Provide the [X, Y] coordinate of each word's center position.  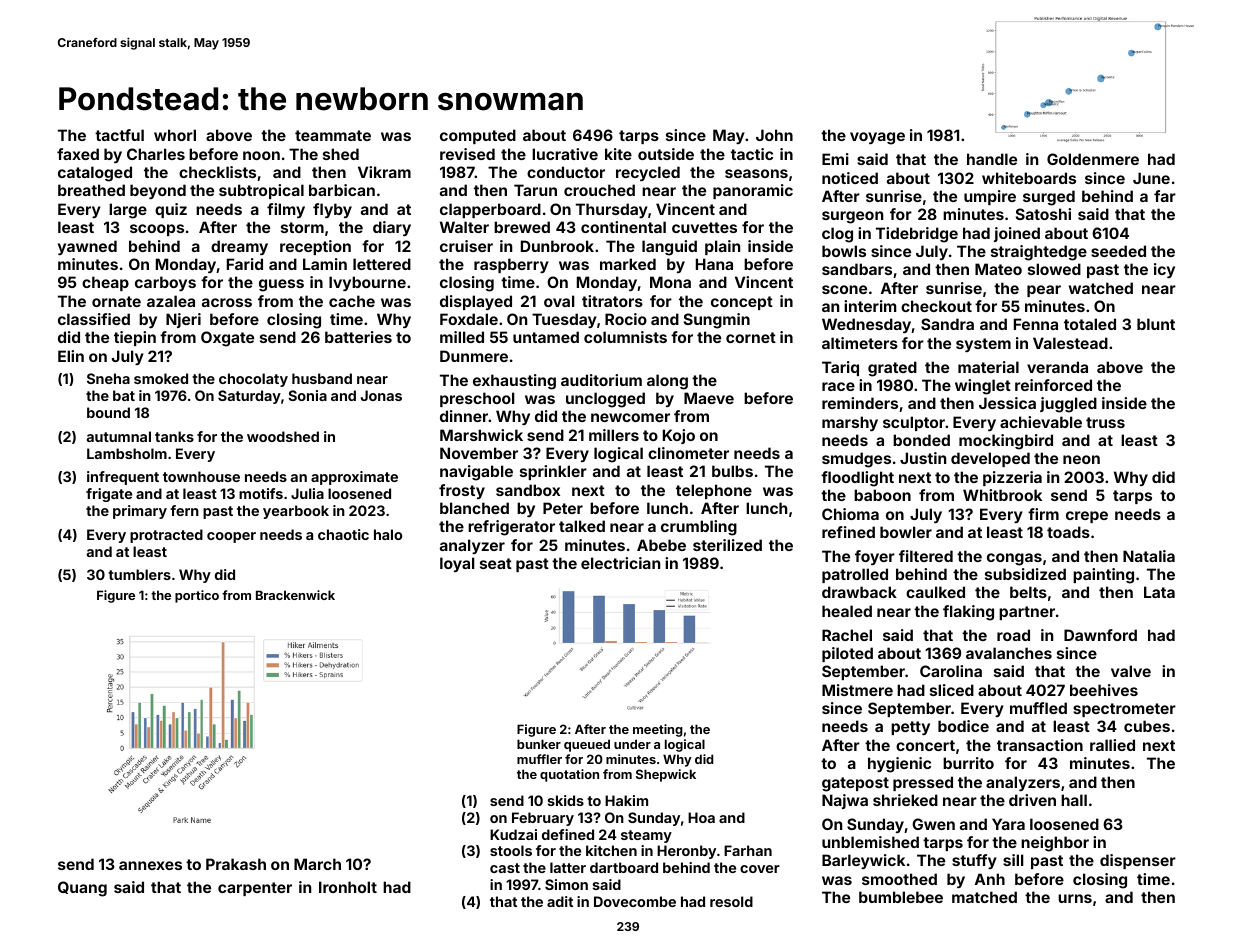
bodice [963, 726]
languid [669, 248]
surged [1049, 198]
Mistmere [857, 690]
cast [505, 868]
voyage [877, 138]
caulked [935, 592]
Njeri [183, 320]
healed [847, 611]
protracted [166, 536]
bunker [539, 744]
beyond [158, 191]
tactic [752, 154]
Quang [82, 889]
